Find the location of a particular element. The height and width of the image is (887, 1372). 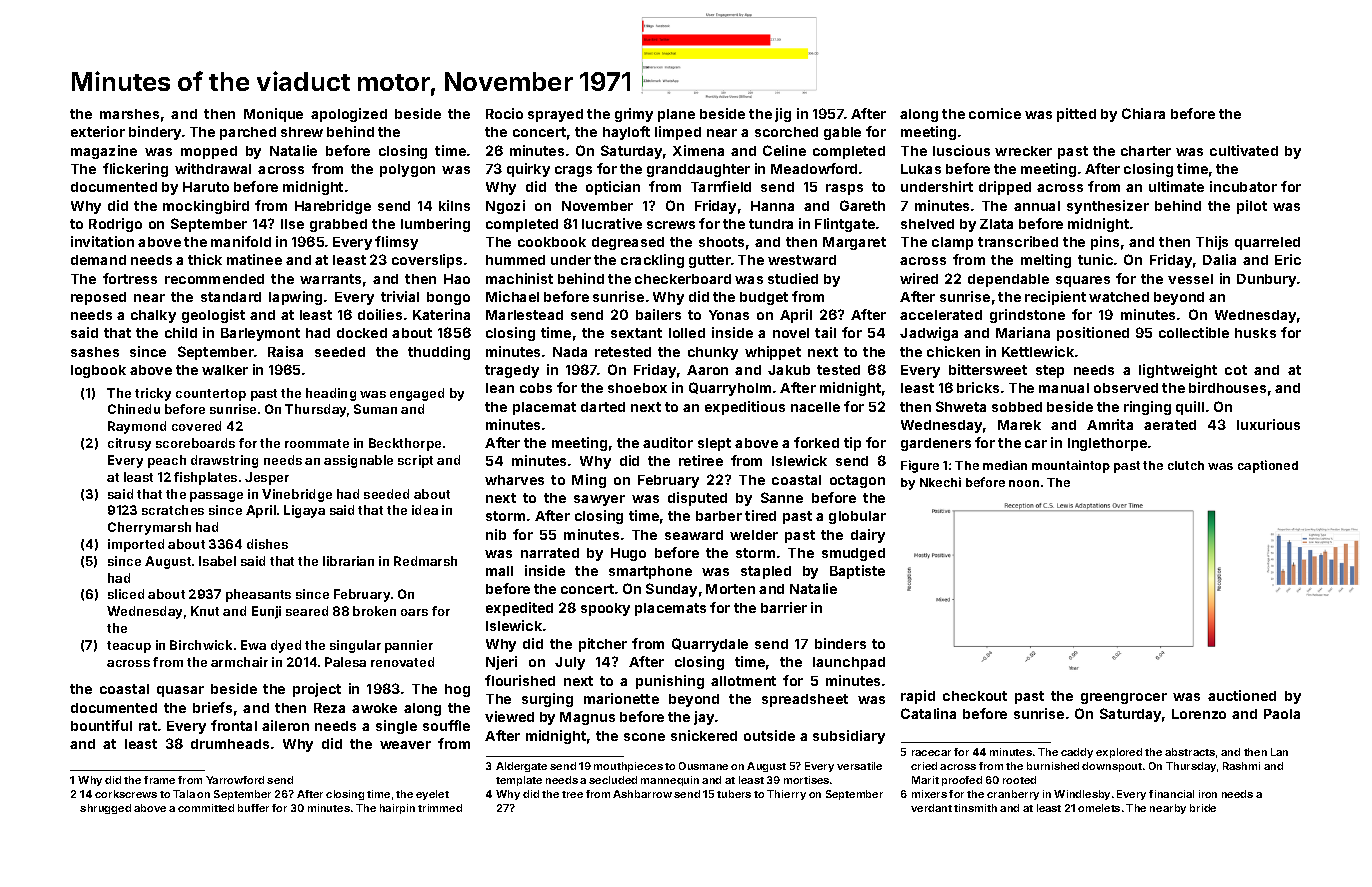

thudding is located at coordinates (439, 353).
